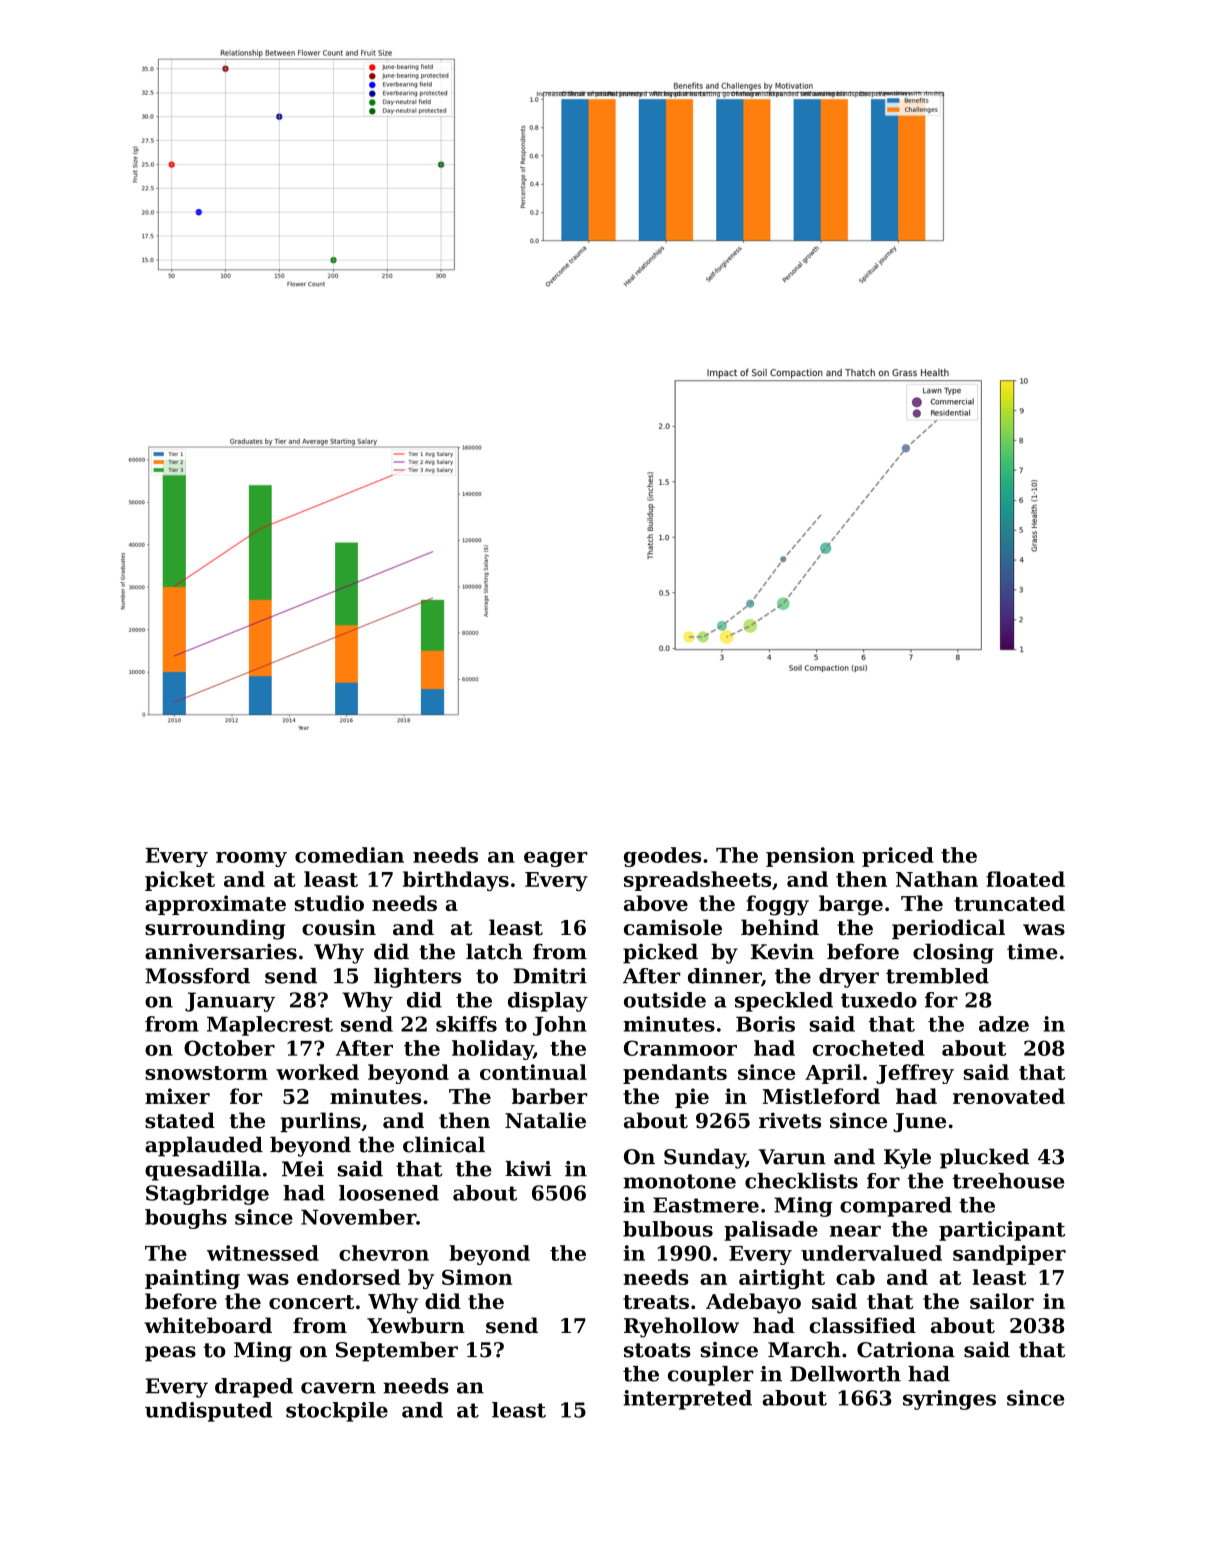  What do you see at coordinates (177, 1096) in the image?
I see `mixer` at bounding box center [177, 1096].
